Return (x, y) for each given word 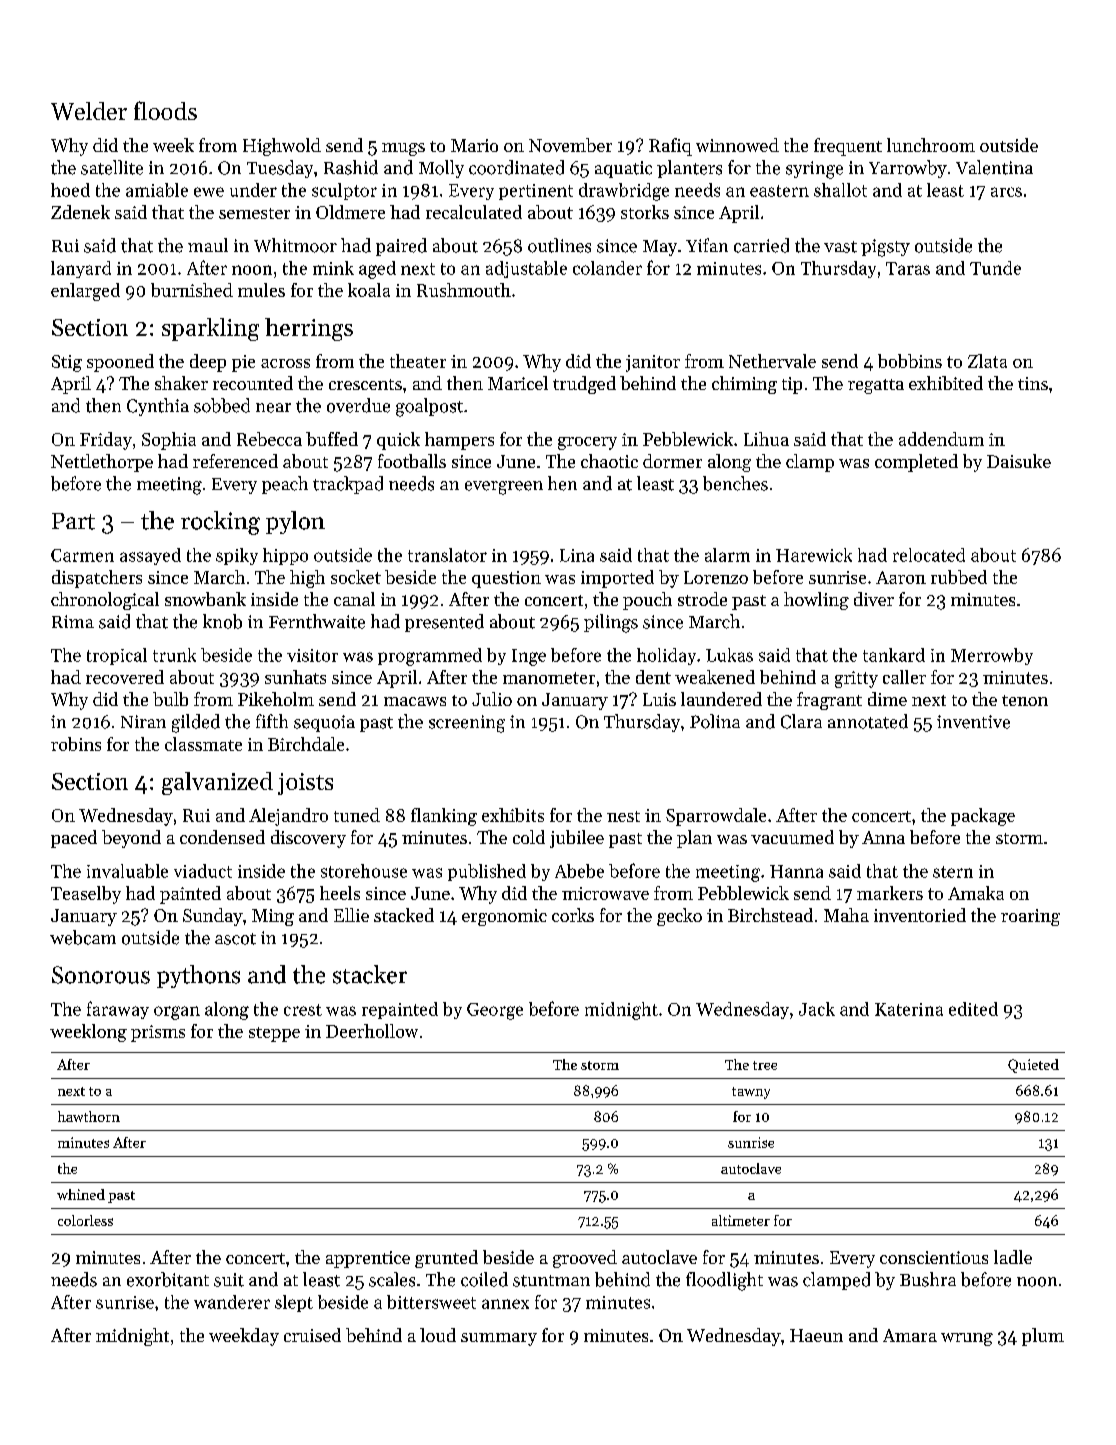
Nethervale (772, 361)
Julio (492, 699)
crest (303, 1010)
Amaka (976, 893)
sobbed (222, 405)
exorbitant (168, 1279)
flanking (444, 817)
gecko (679, 917)
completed (916, 463)
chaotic (609, 461)
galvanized (217, 783)
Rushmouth (464, 290)
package (983, 817)
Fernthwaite (317, 621)
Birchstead (770, 915)
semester (254, 213)
